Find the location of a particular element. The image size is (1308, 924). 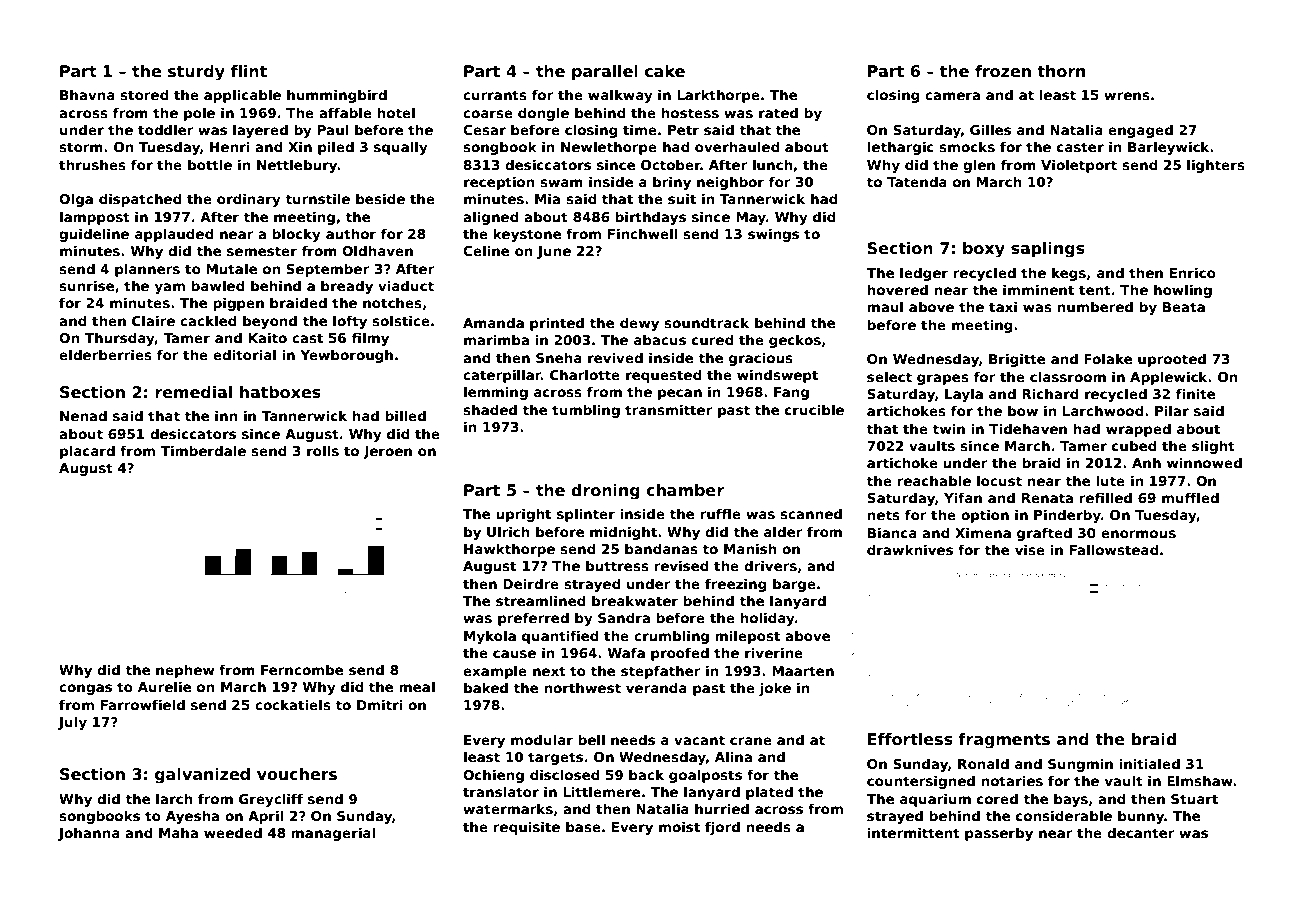

kegs is located at coordinates (1069, 274).
